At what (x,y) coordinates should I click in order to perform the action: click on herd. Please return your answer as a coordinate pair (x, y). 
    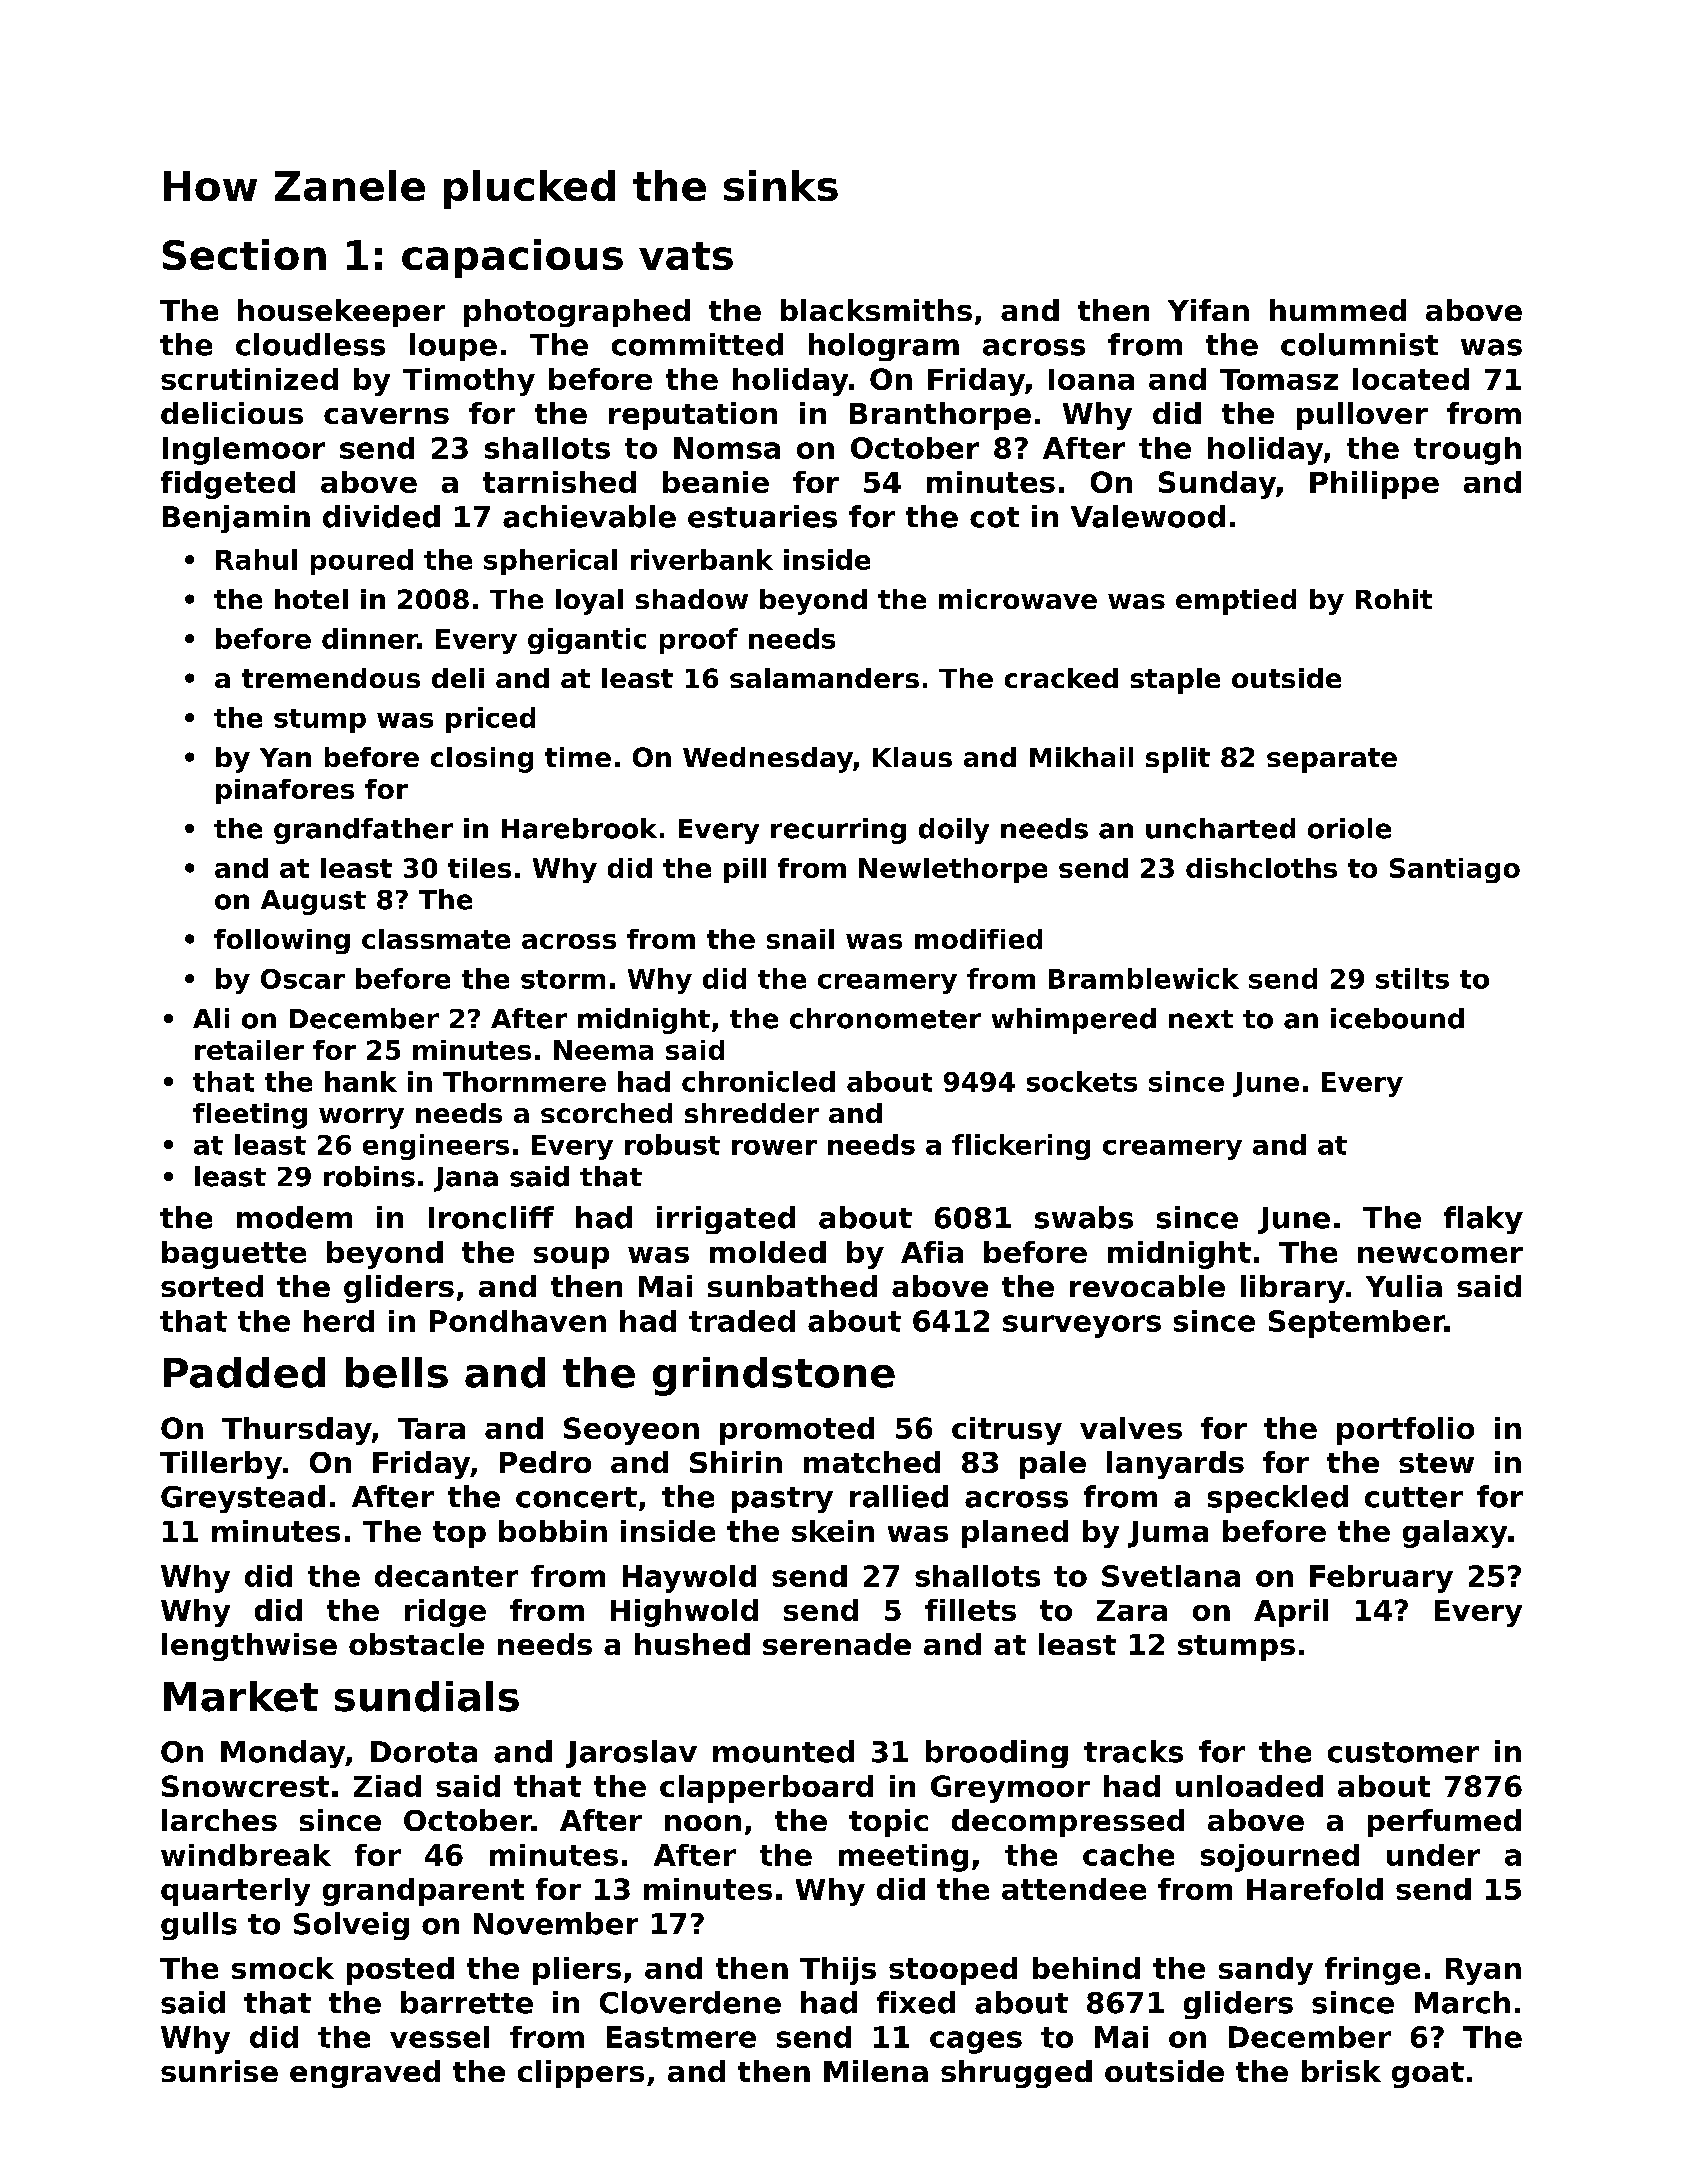
    Looking at the image, I should click on (339, 1321).
